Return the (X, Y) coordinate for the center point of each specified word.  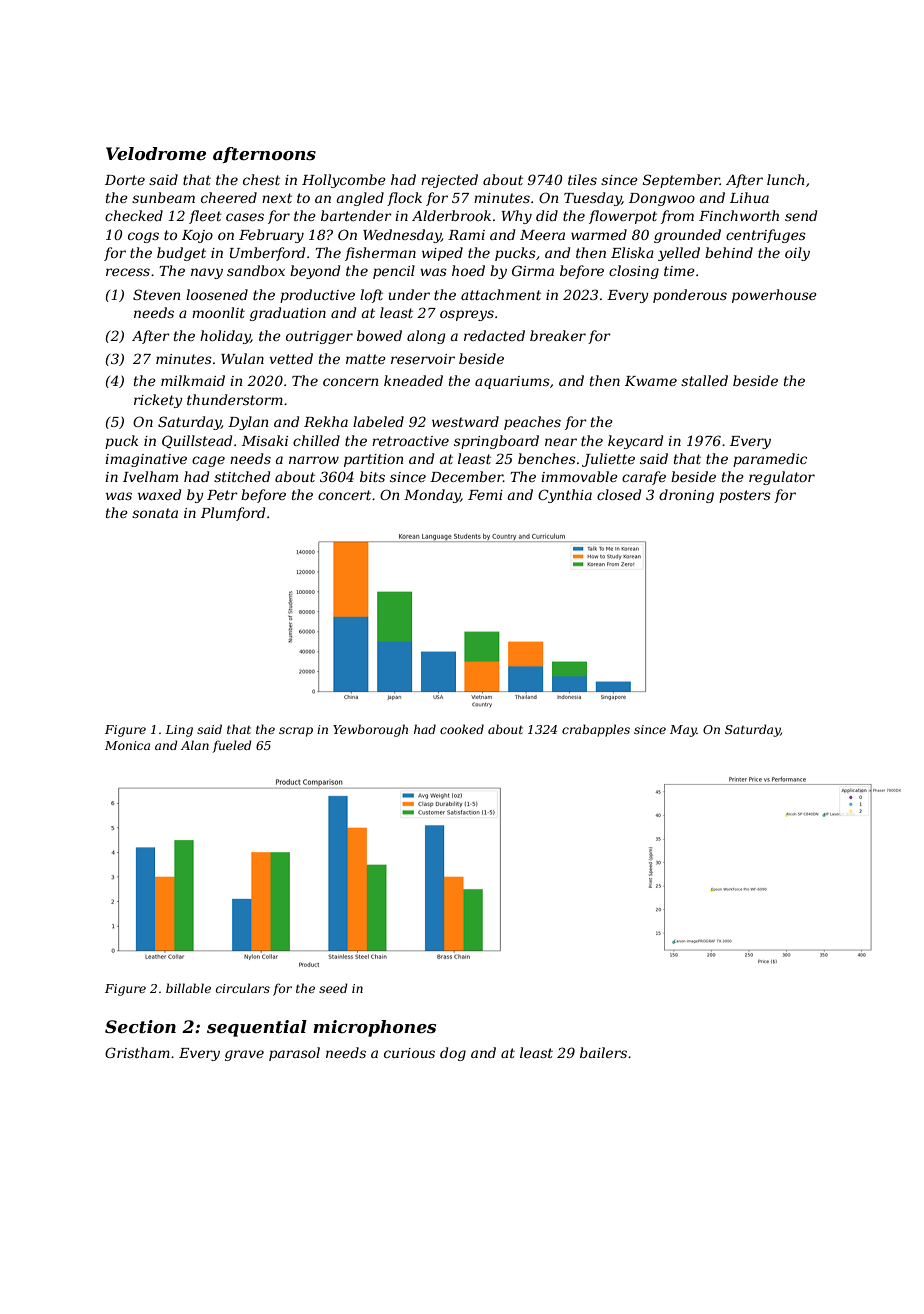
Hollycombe (344, 181)
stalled (704, 380)
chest (261, 179)
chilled (316, 440)
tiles (582, 179)
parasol (294, 1054)
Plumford (233, 514)
